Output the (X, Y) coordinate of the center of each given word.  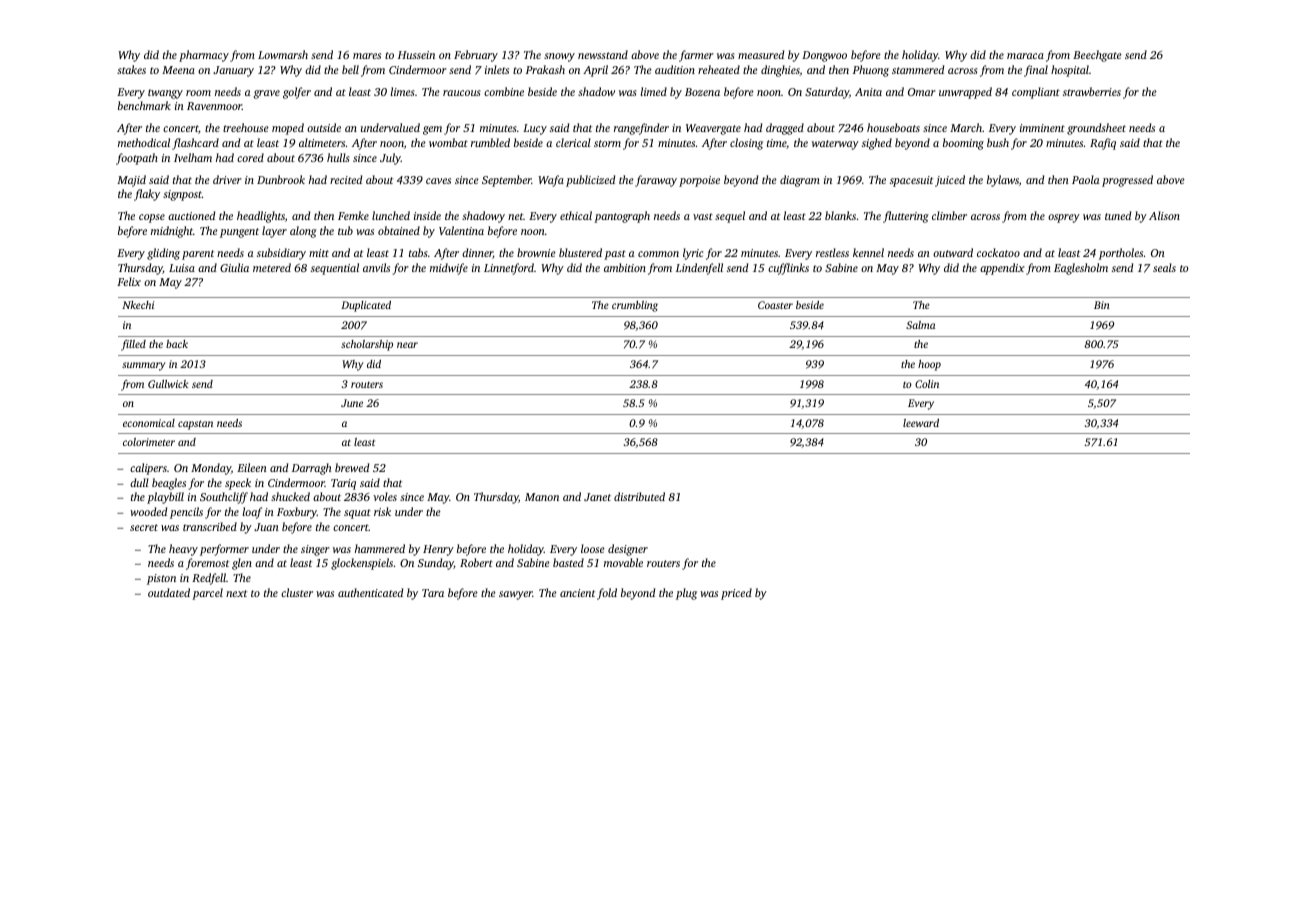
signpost (182, 195)
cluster (297, 592)
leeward (921, 423)
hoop (929, 365)
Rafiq (1103, 144)
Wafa (551, 181)
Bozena (702, 92)
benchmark (144, 105)
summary (143, 366)
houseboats (893, 127)
